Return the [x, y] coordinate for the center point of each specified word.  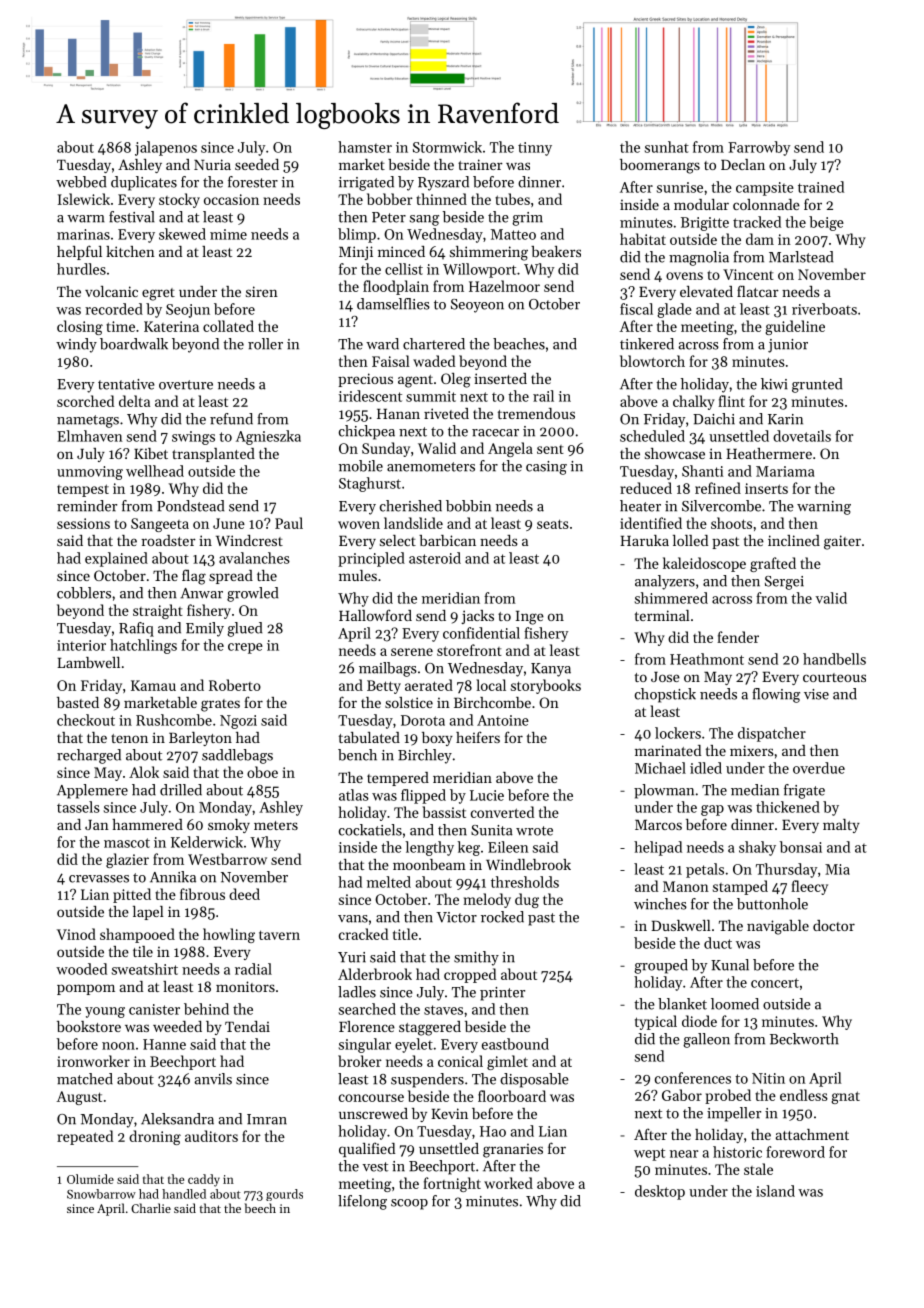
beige [826, 223]
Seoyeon [477, 306]
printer [502, 994]
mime [228, 234]
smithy [476, 958]
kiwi [774, 384]
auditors [211, 1136]
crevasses [99, 879]
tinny [535, 149]
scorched [85, 401]
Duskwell [681, 925]
